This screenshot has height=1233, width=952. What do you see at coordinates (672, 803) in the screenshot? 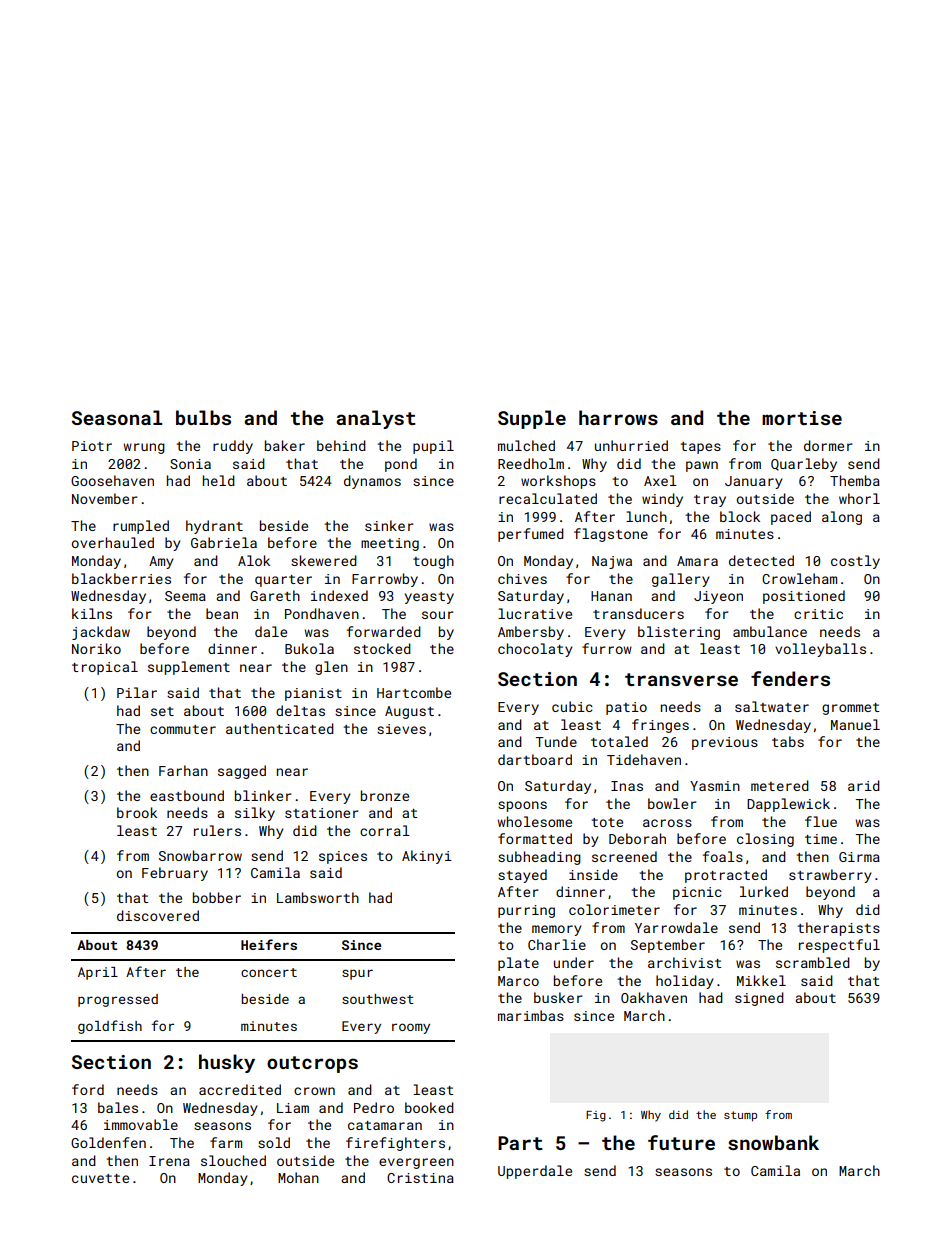
I see `bowler` at bounding box center [672, 803].
